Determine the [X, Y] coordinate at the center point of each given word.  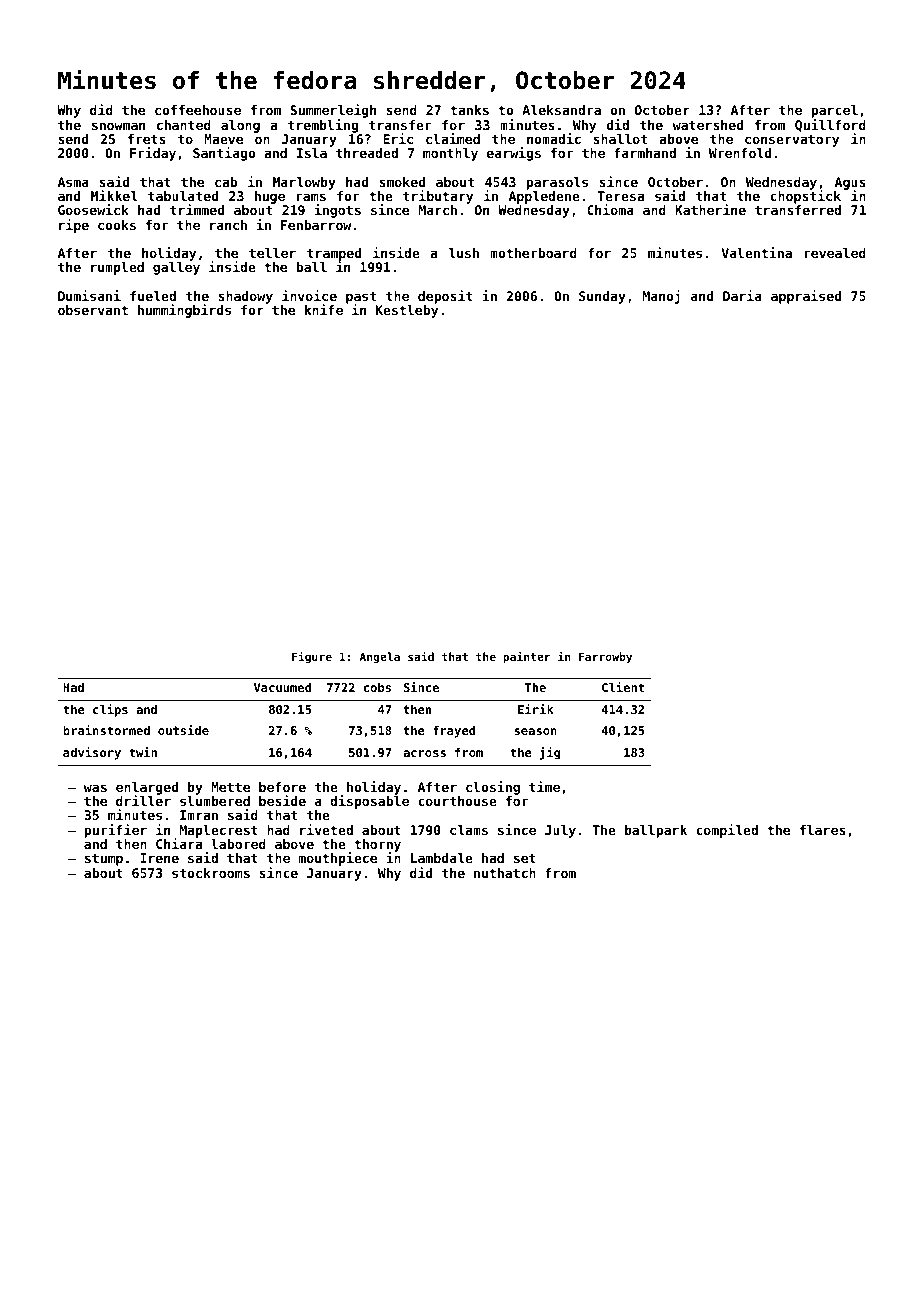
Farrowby [605, 658]
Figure [312, 658]
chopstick [805, 197]
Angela [380, 658]
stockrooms [211, 873]
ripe [74, 226]
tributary [438, 197]
